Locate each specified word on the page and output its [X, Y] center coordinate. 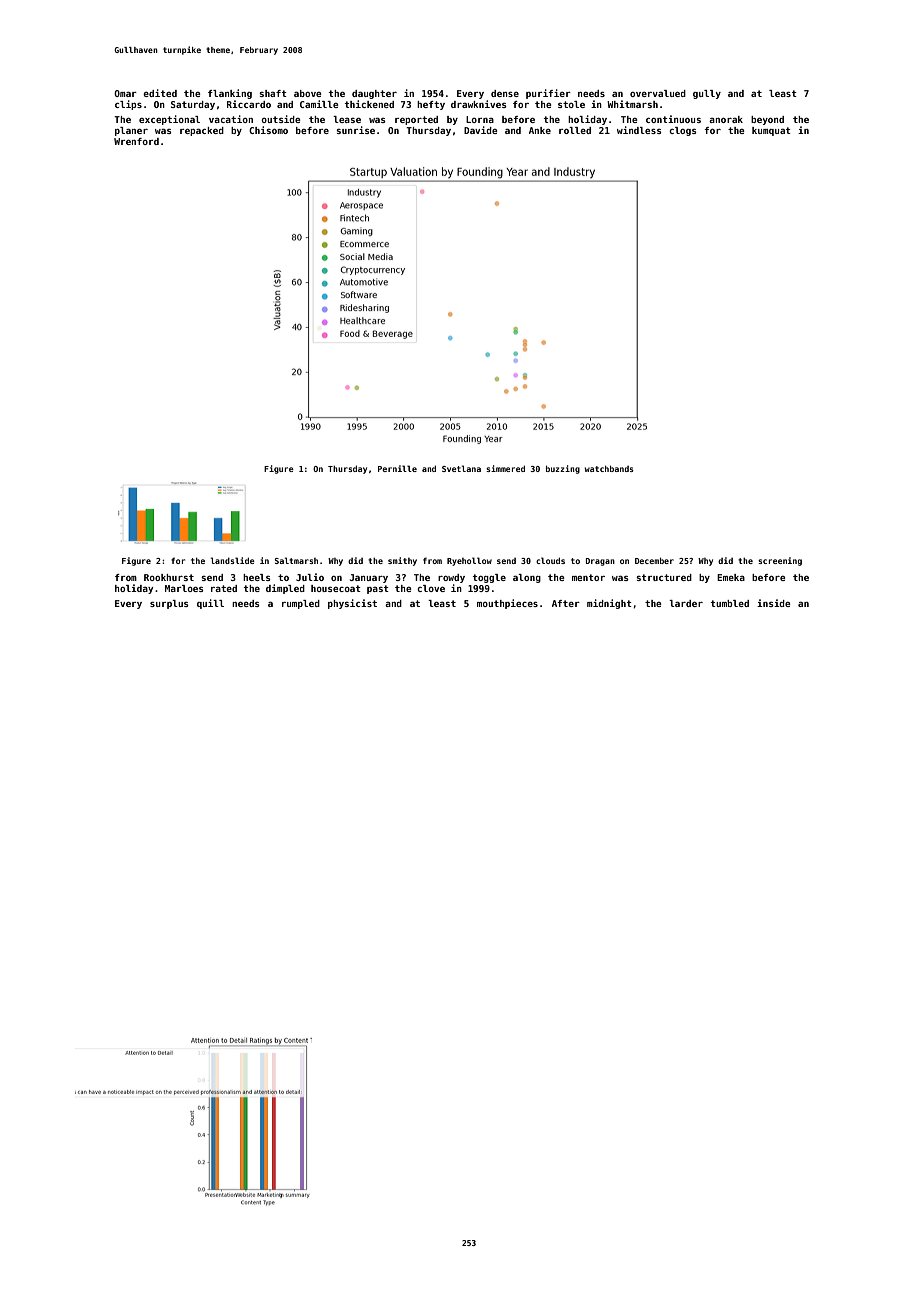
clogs [683, 131]
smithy [402, 561]
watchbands [609, 468]
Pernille [397, 468]
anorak [726, 119]
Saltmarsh [296, 560]
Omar [125, 93]
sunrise [355, 130]
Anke [540, 130]
